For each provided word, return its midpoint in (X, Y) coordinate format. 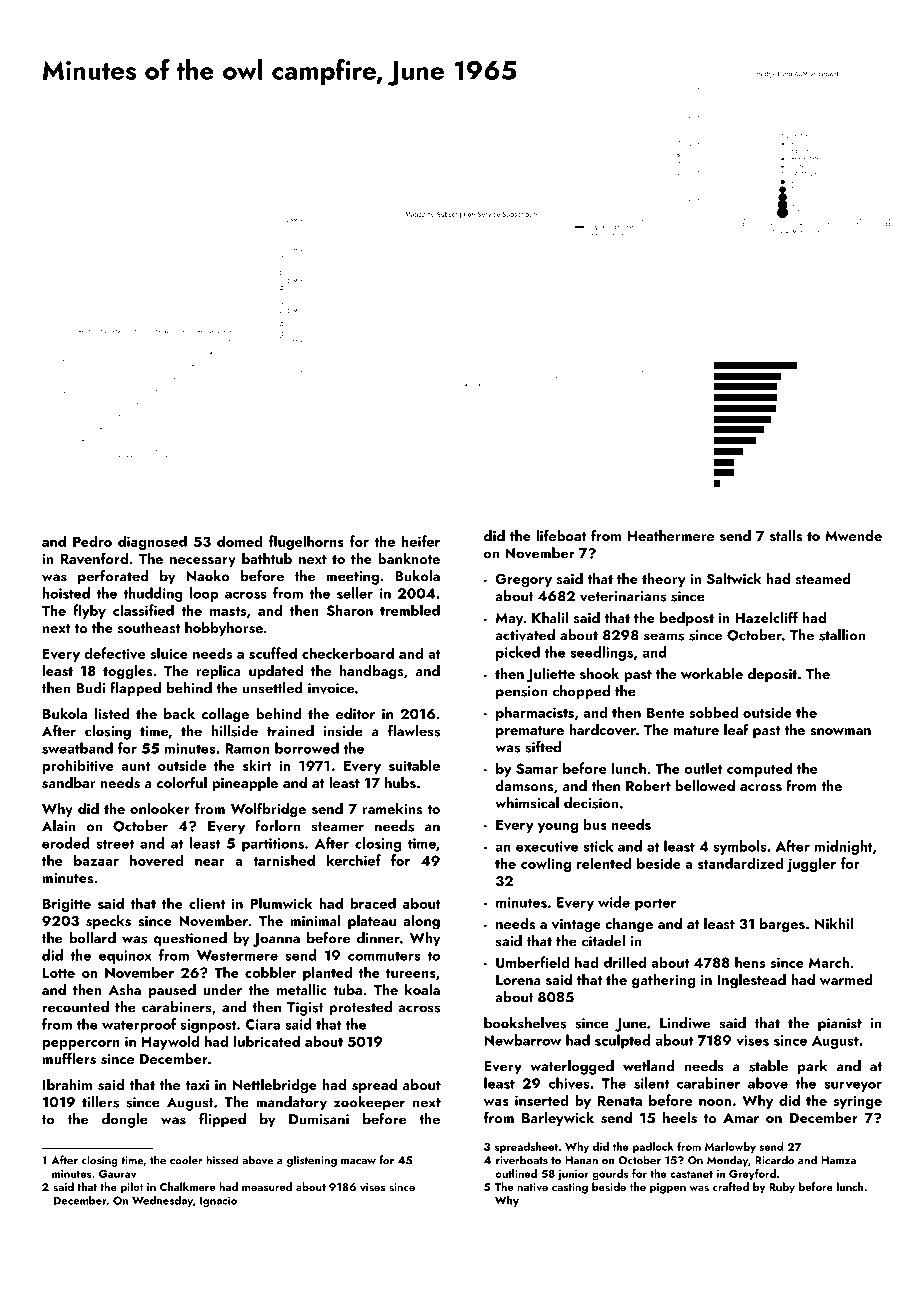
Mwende (853, 535)
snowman (840, 732)
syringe (857, 1102)
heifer (421, 541)
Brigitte (67, 905)
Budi (90, 688)
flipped (222, 1120)
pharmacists (535, 713)
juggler (811, 864)
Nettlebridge (275, 1086)
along (421, 922)
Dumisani (319, 1119)
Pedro (92, 541)
